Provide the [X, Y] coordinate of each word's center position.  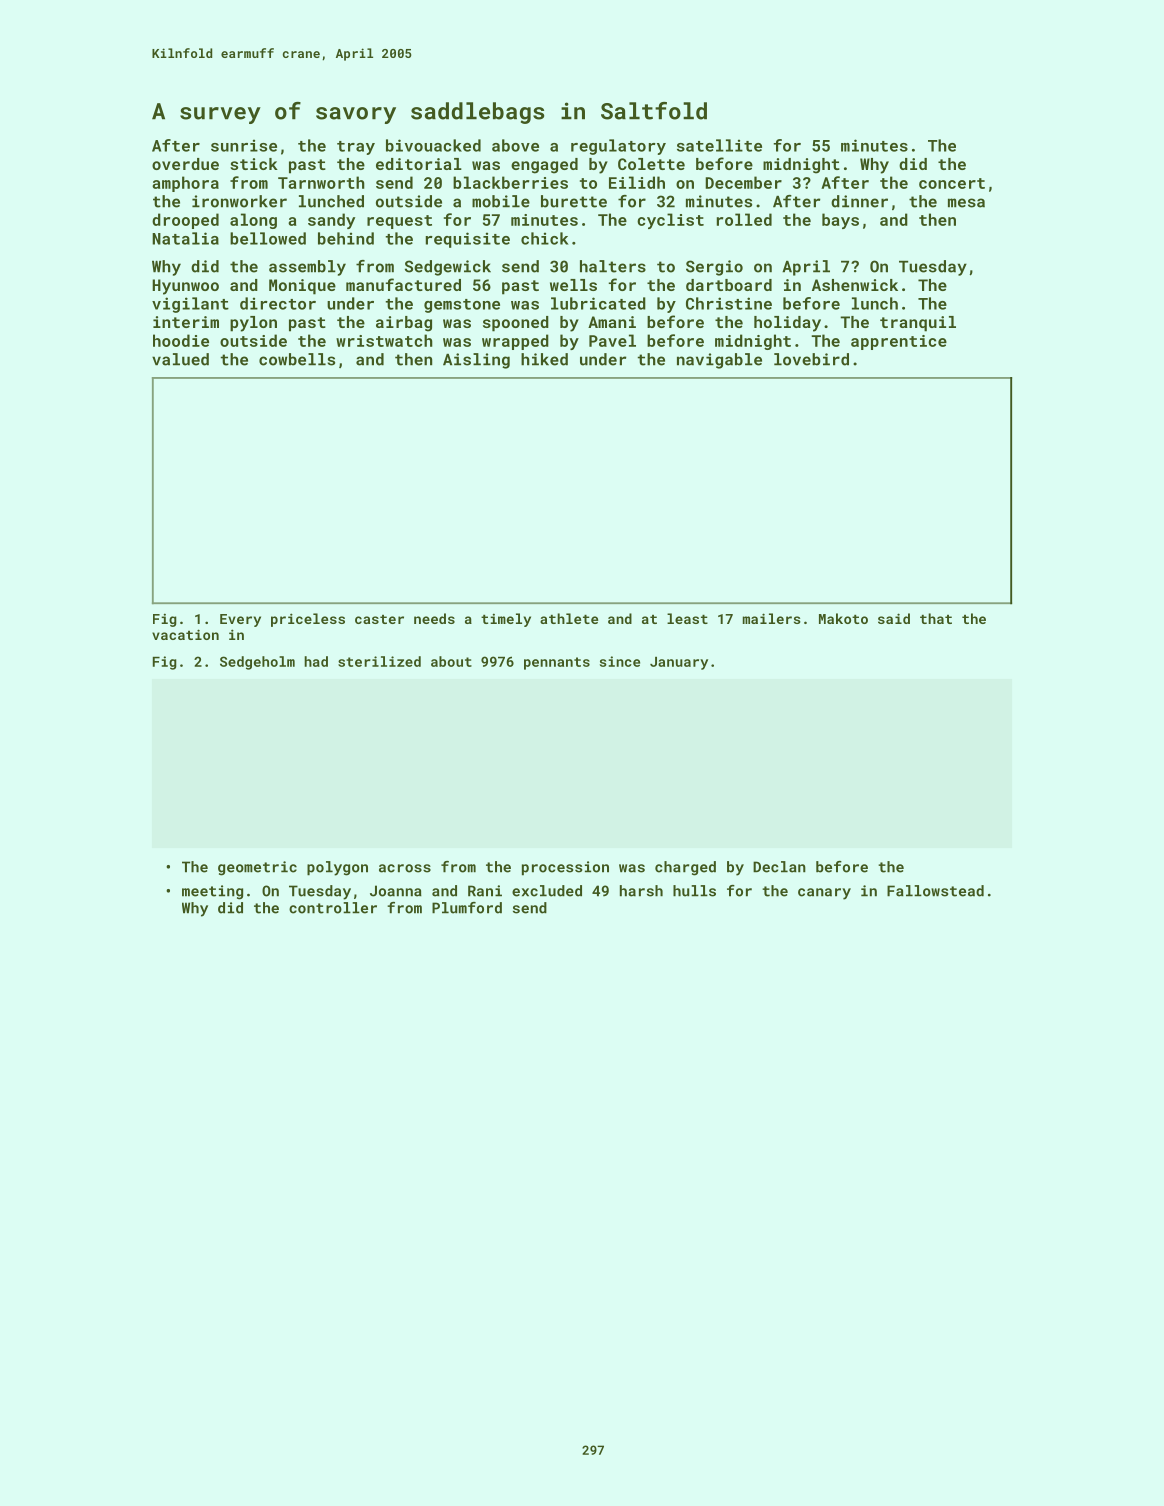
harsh [641, 891]
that [936, 618]
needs [434, 618]
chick [545, 238]
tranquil [918, 324]
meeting [212, 892]
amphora [185, 184]
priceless [308, 620]
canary [824, 894]
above [515, 145]
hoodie [181, 340]
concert [952, 183]
